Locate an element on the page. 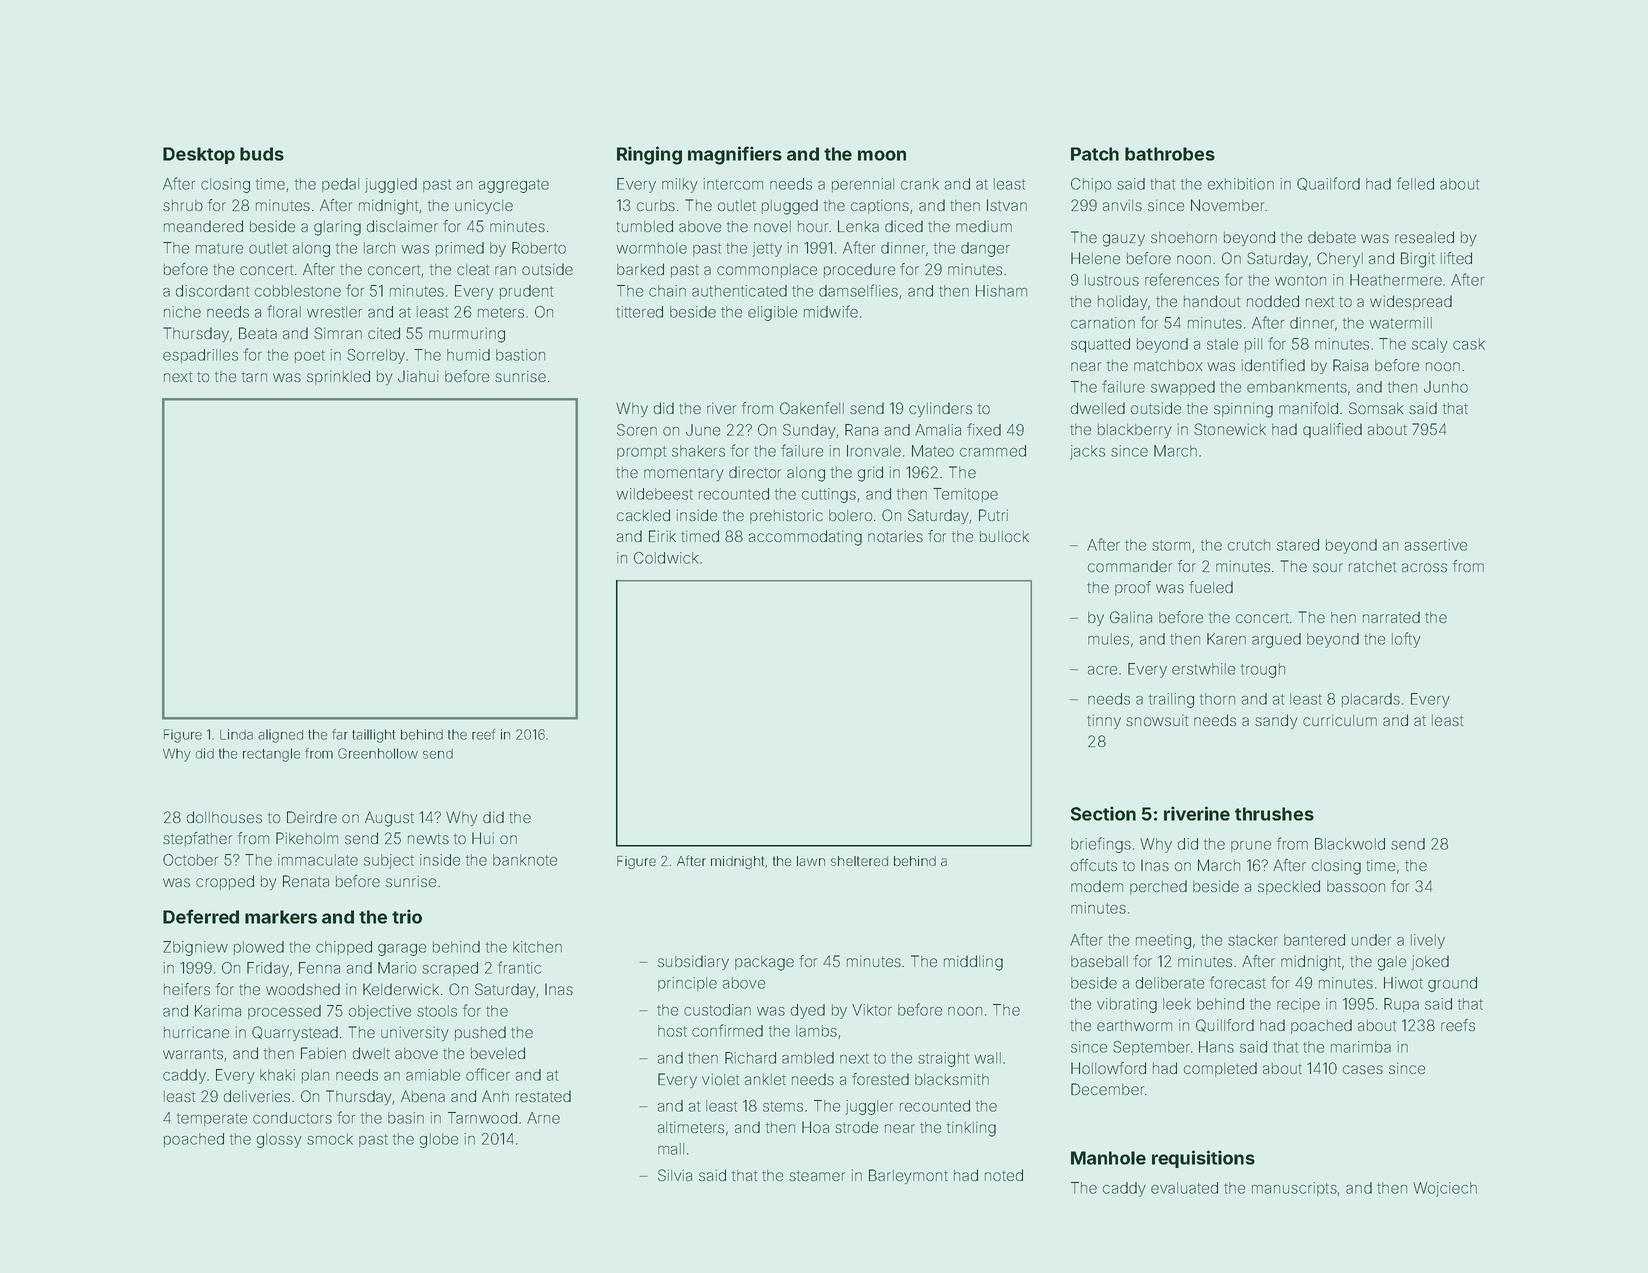  temperate is located at coordinates (212, 1119).
